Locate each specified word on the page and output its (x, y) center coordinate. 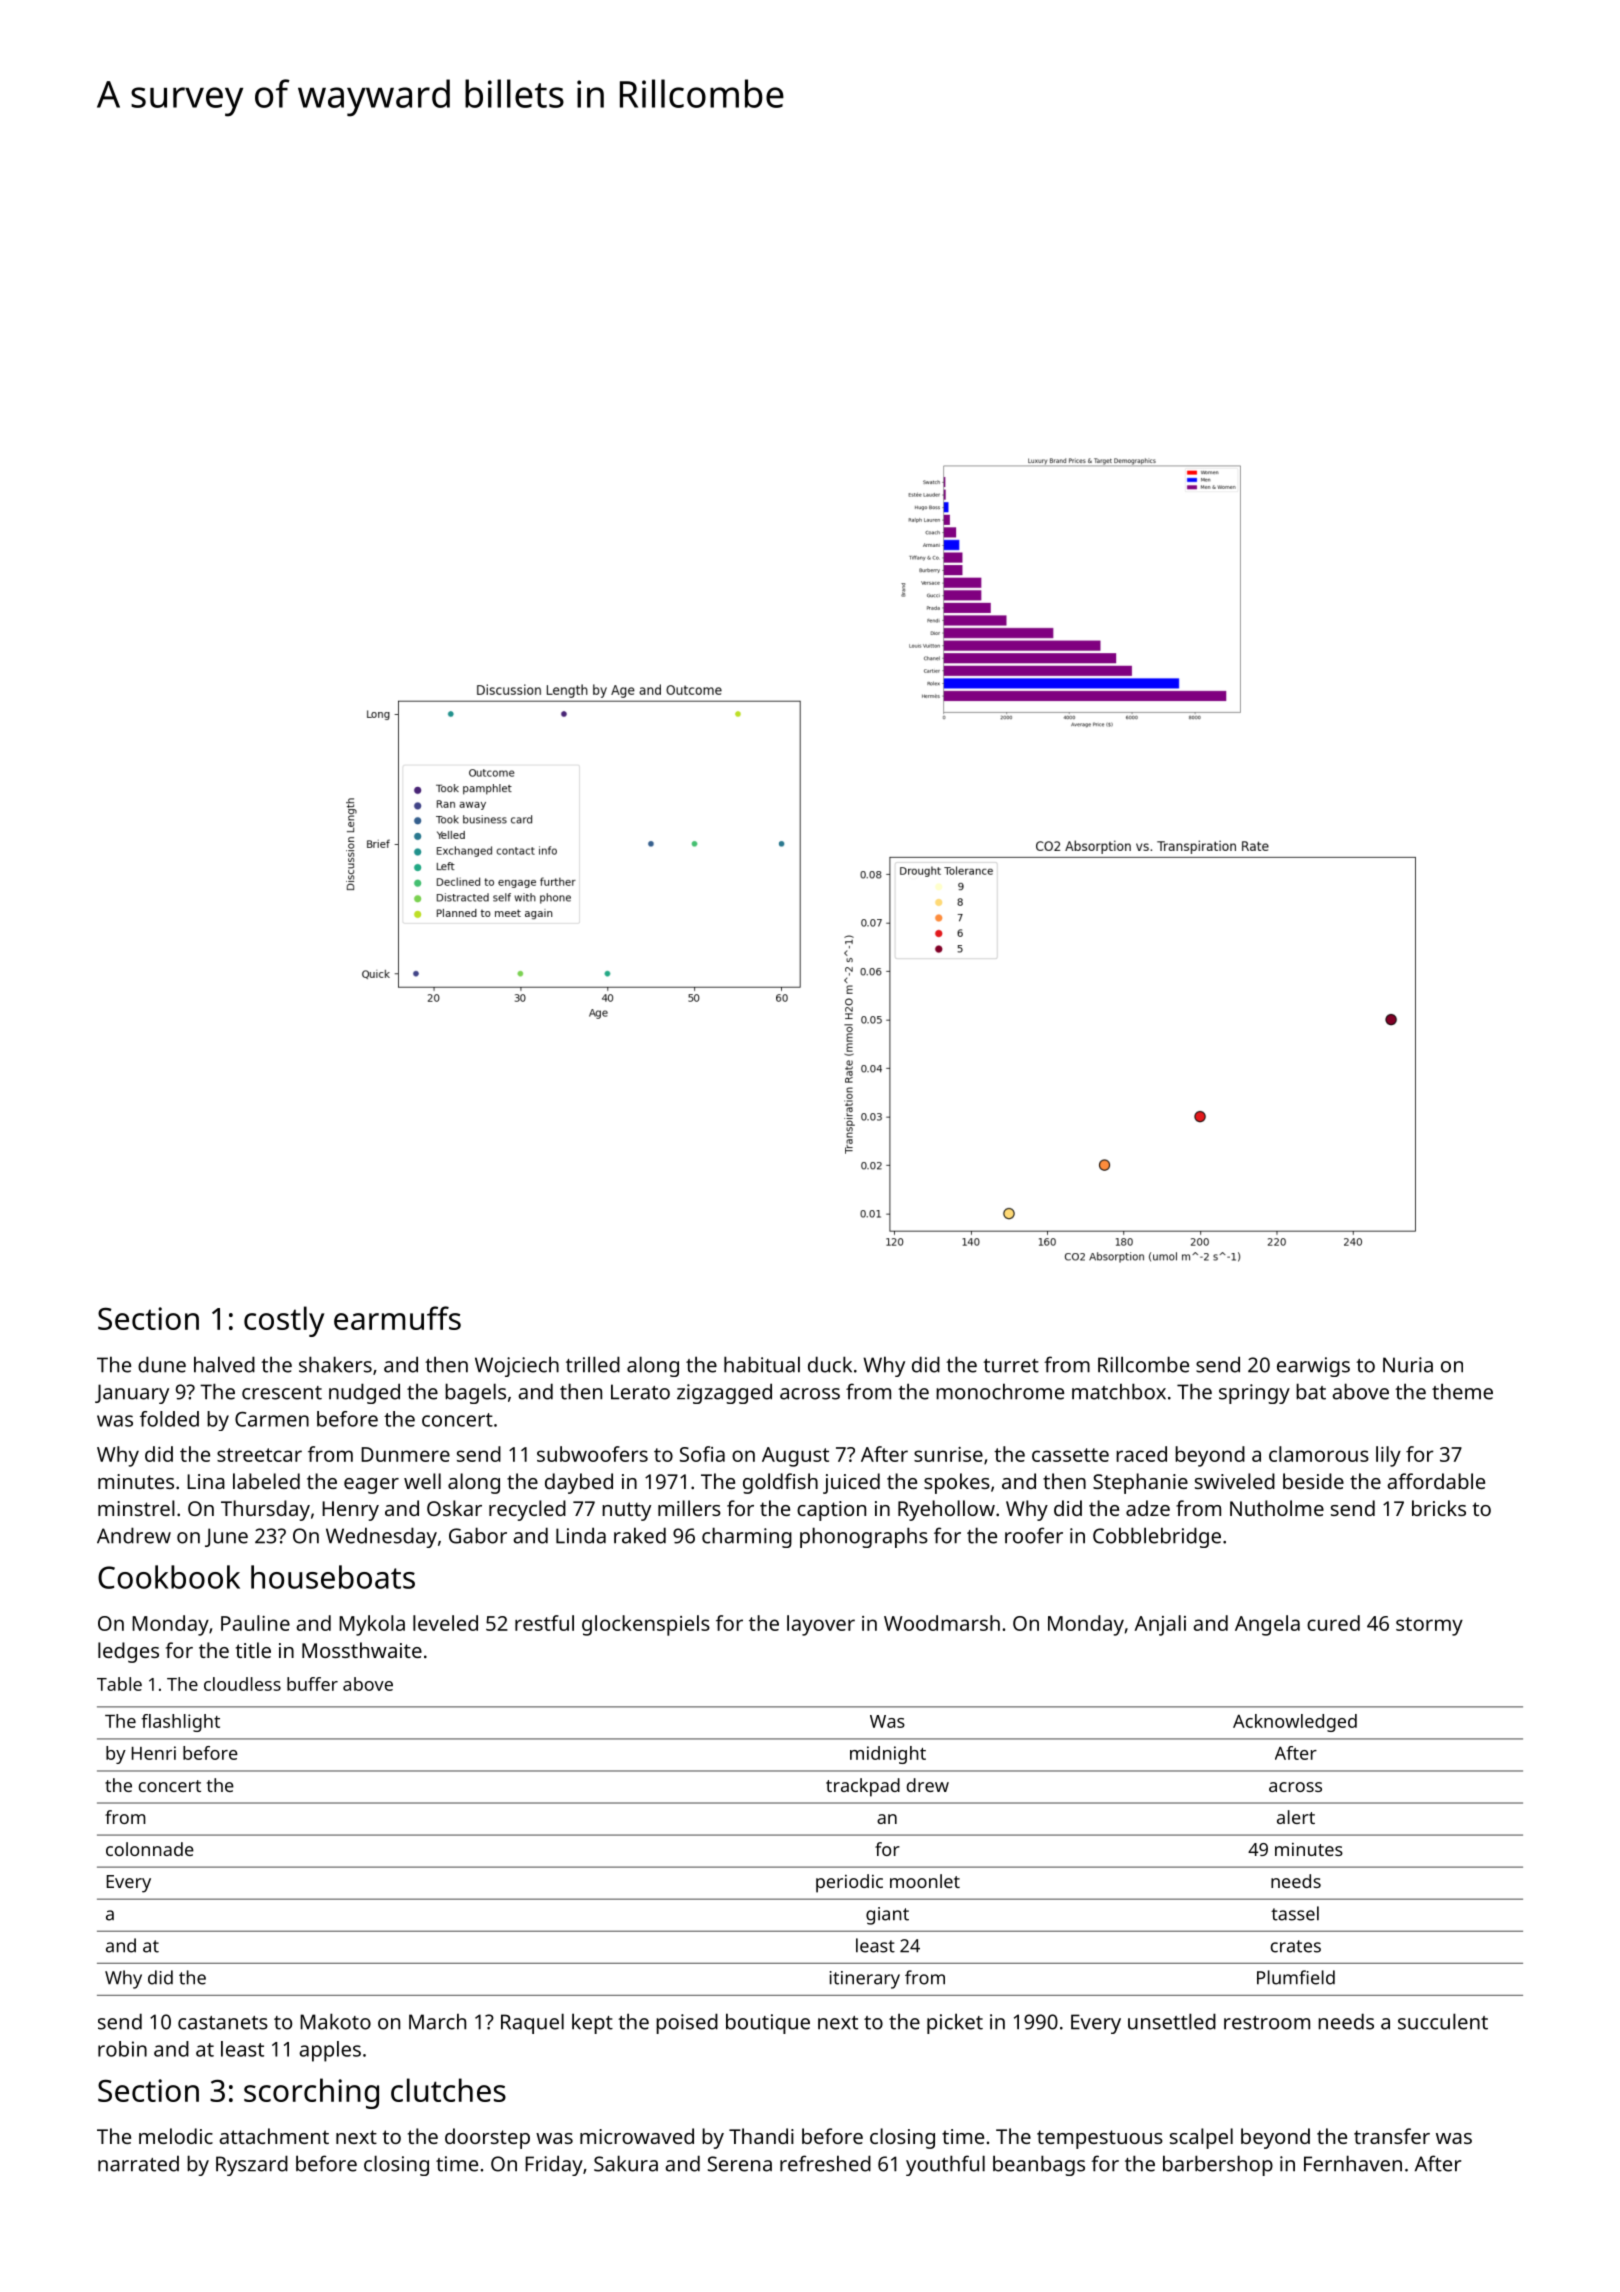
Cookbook (169, 1577)
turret (1011, 1366)
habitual (762, 1364)
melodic (176, 2136)
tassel (1295, 1913)
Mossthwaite (362, 1650)
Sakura (626, 2163)
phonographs (864, 1537)
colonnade (150, 1849)
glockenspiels (646, 1625)
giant (887, 1916)
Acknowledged (1295, 1723)
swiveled (1235, 1481)
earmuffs (397, 1318)
